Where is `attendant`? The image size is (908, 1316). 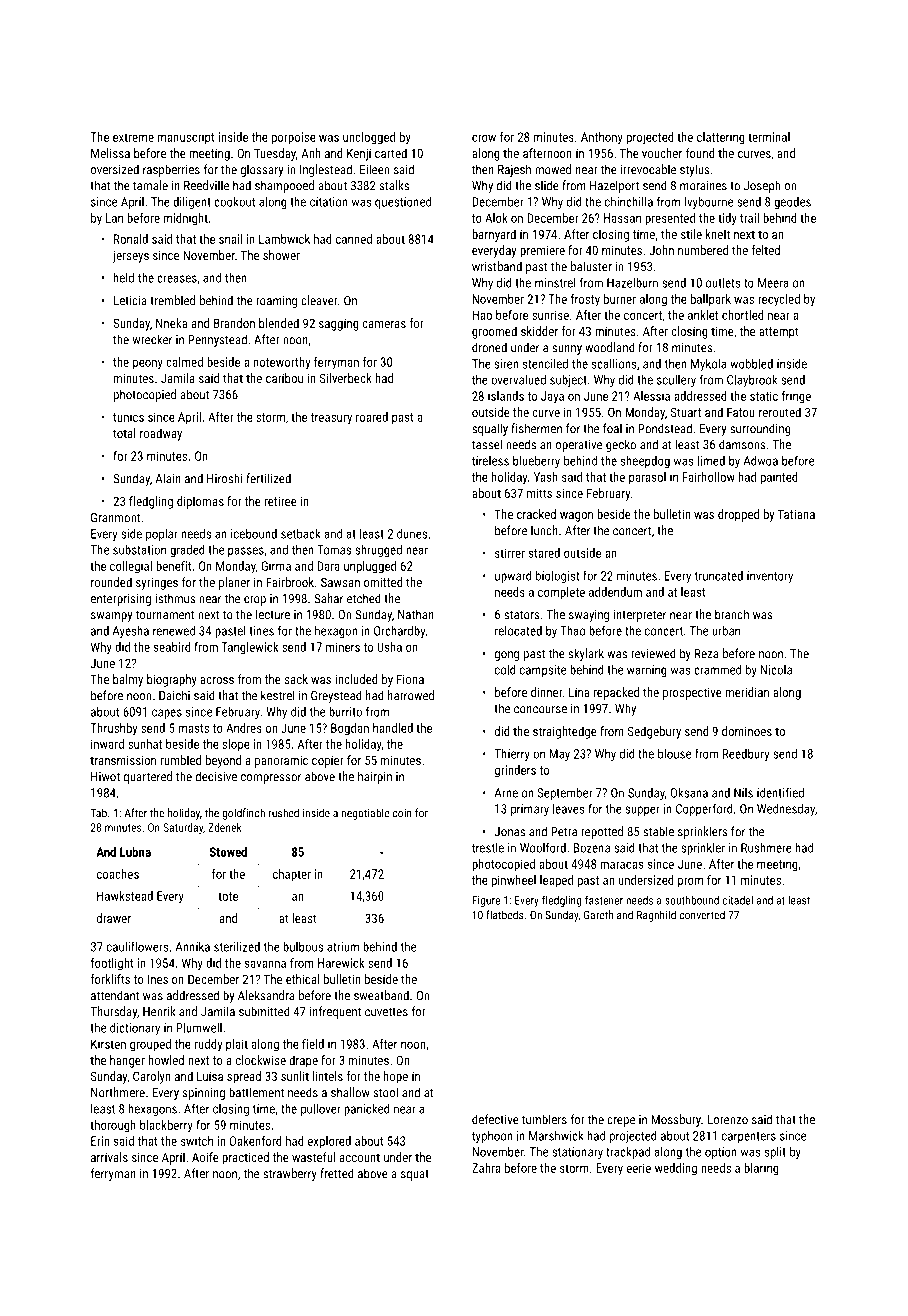 attendant is located at coordinates (115, 995).
